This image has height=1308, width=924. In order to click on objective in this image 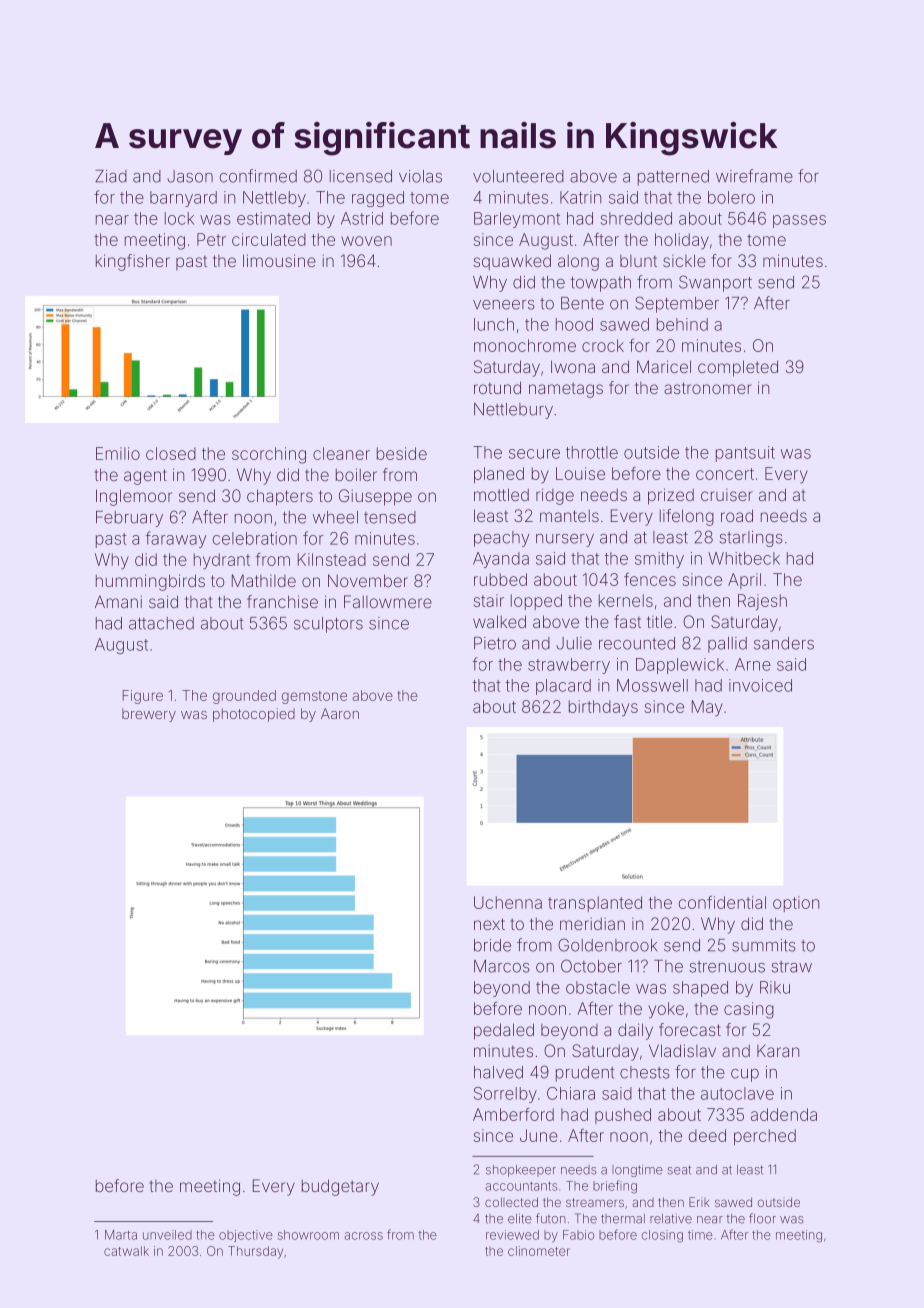, I will do `click(246, 1236)`.
